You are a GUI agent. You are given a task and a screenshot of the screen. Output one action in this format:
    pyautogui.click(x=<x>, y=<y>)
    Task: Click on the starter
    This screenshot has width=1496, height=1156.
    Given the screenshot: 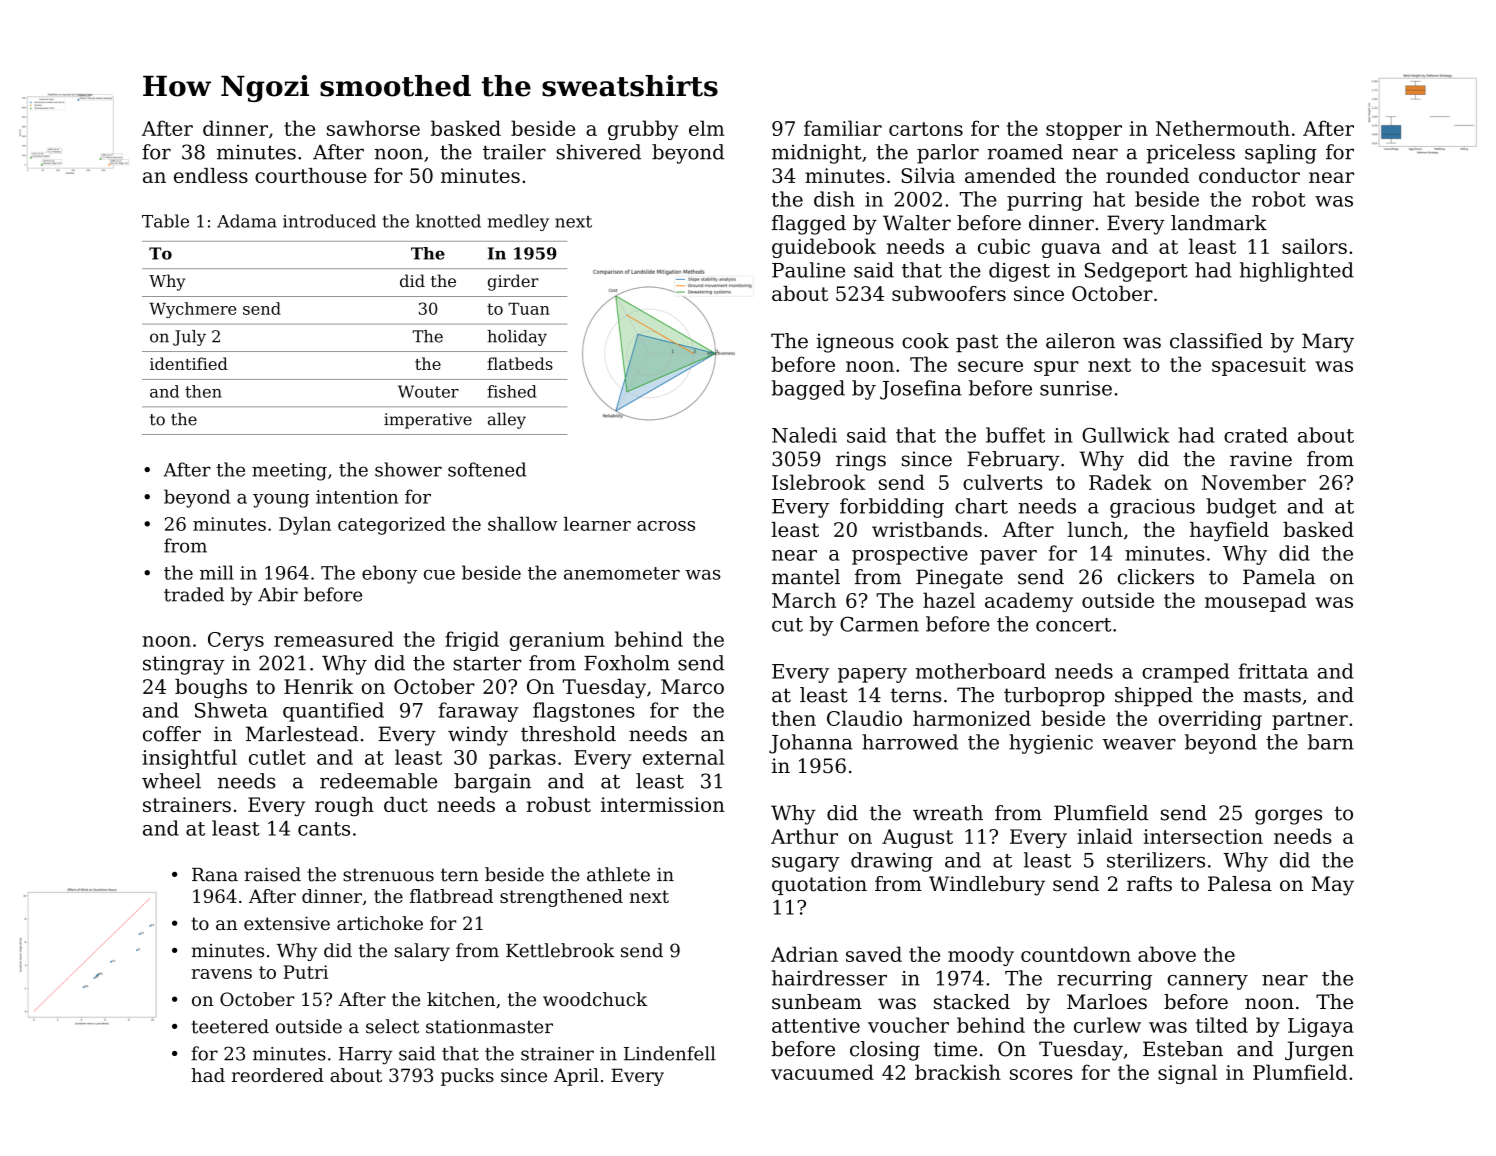 What is the action you would take?
    pyautogui.click(x=487, y=664)
